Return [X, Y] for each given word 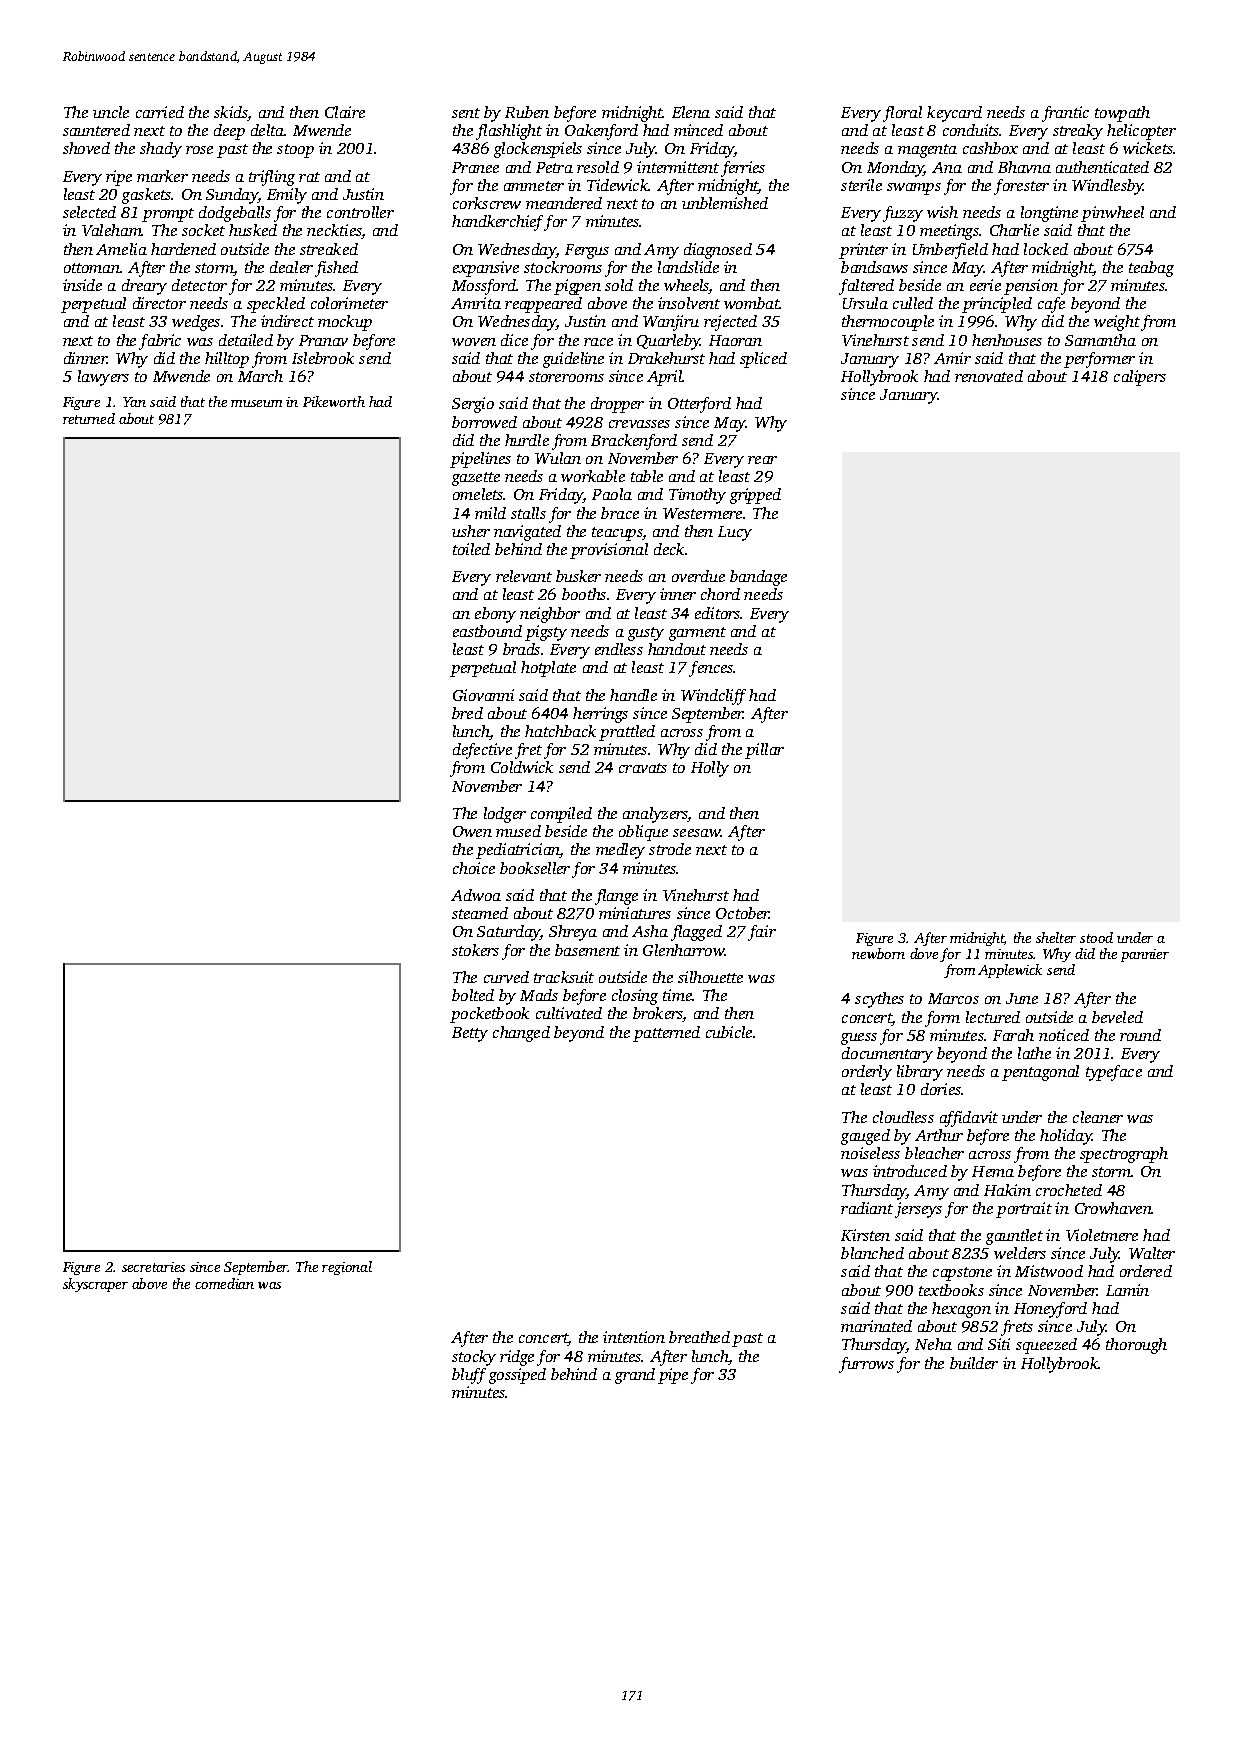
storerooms [566, 377]
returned [89, 418]
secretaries [153, 1267]
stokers [475, 950]
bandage [758, 578]
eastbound [487, 631]
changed [521, 1034]
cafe [1051, 305]
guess [859, 1039]
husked [253, 230]
